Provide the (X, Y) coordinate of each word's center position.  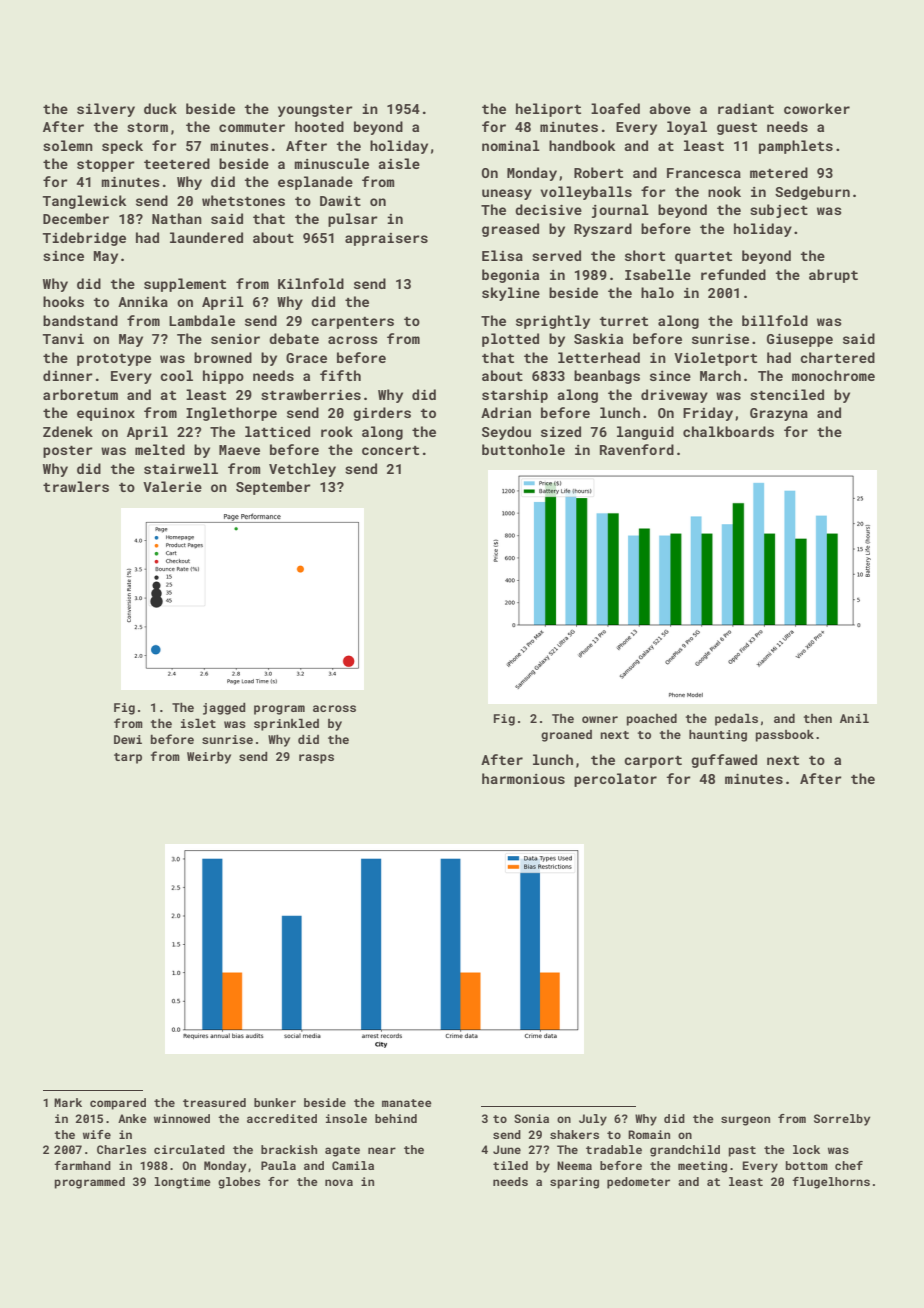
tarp (128, 758)
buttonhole (523, 449)
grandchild (685, 1151)
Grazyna (779, 414)
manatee (407, 1103)
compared (118, 1104)
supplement (185, 285)
